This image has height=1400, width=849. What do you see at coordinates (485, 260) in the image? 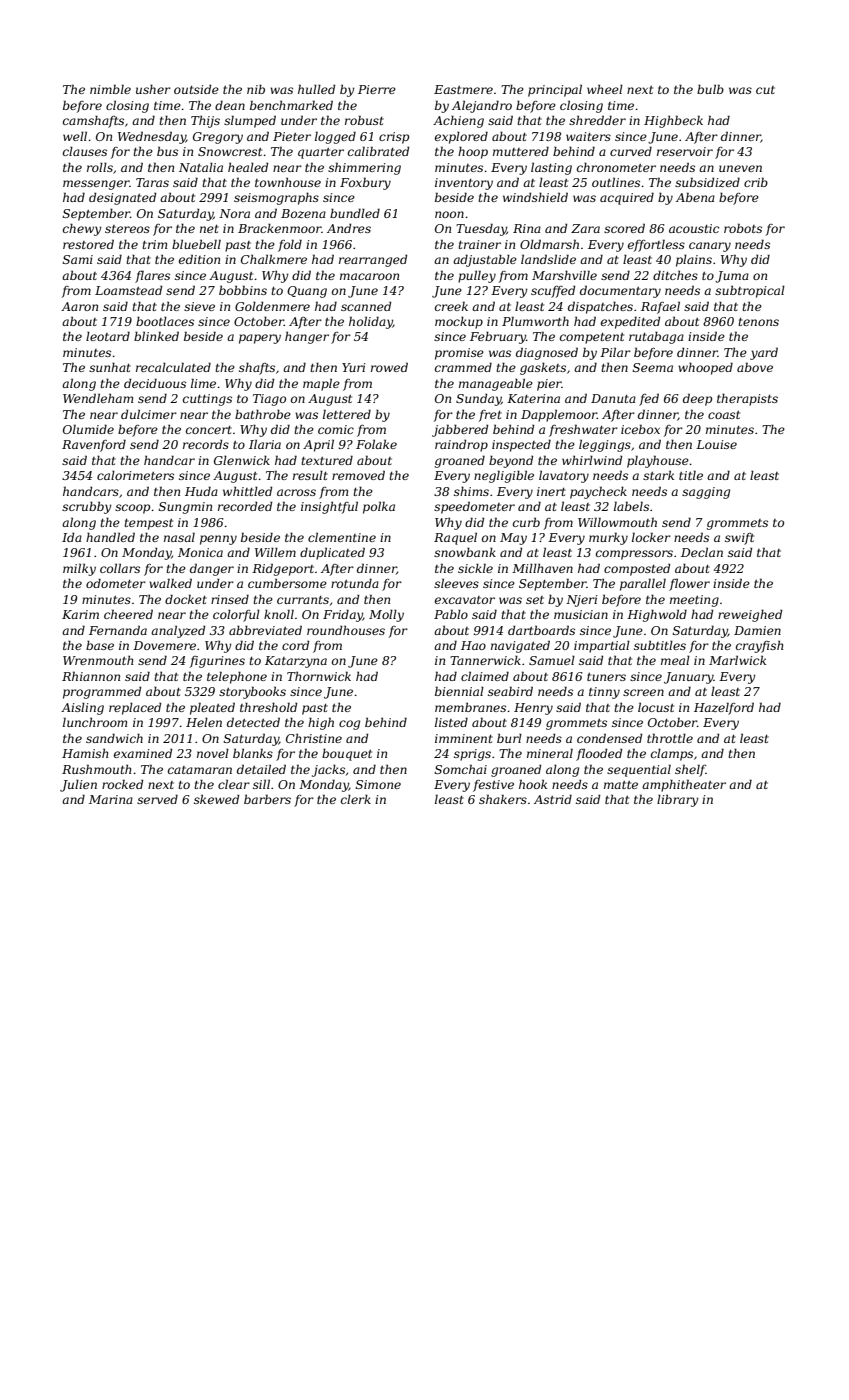
I see `adjustable` at bounding box center [485, 260].
